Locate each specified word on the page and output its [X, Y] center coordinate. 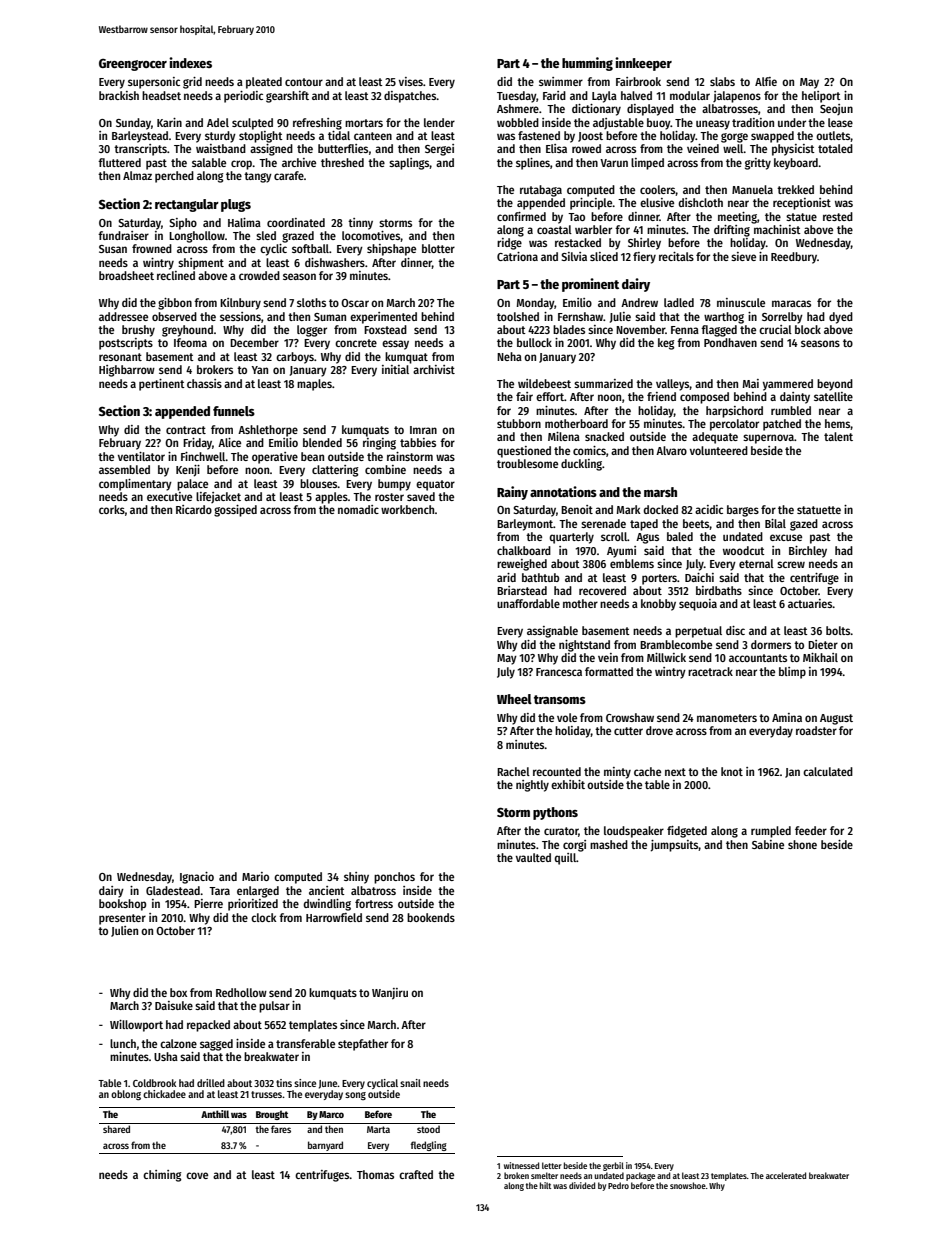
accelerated [786, 1175]
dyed [841, 318]
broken [516, 1175]
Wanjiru [390, 994]
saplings [409, 164]
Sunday [133, 124]
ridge [509, 244]
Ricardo [194, 509]
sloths [311, 302]
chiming [162, 1176]
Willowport [136, 1026]
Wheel [514, 699]
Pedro [618, 1185]
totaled [835, 148]
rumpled [771, 832]
